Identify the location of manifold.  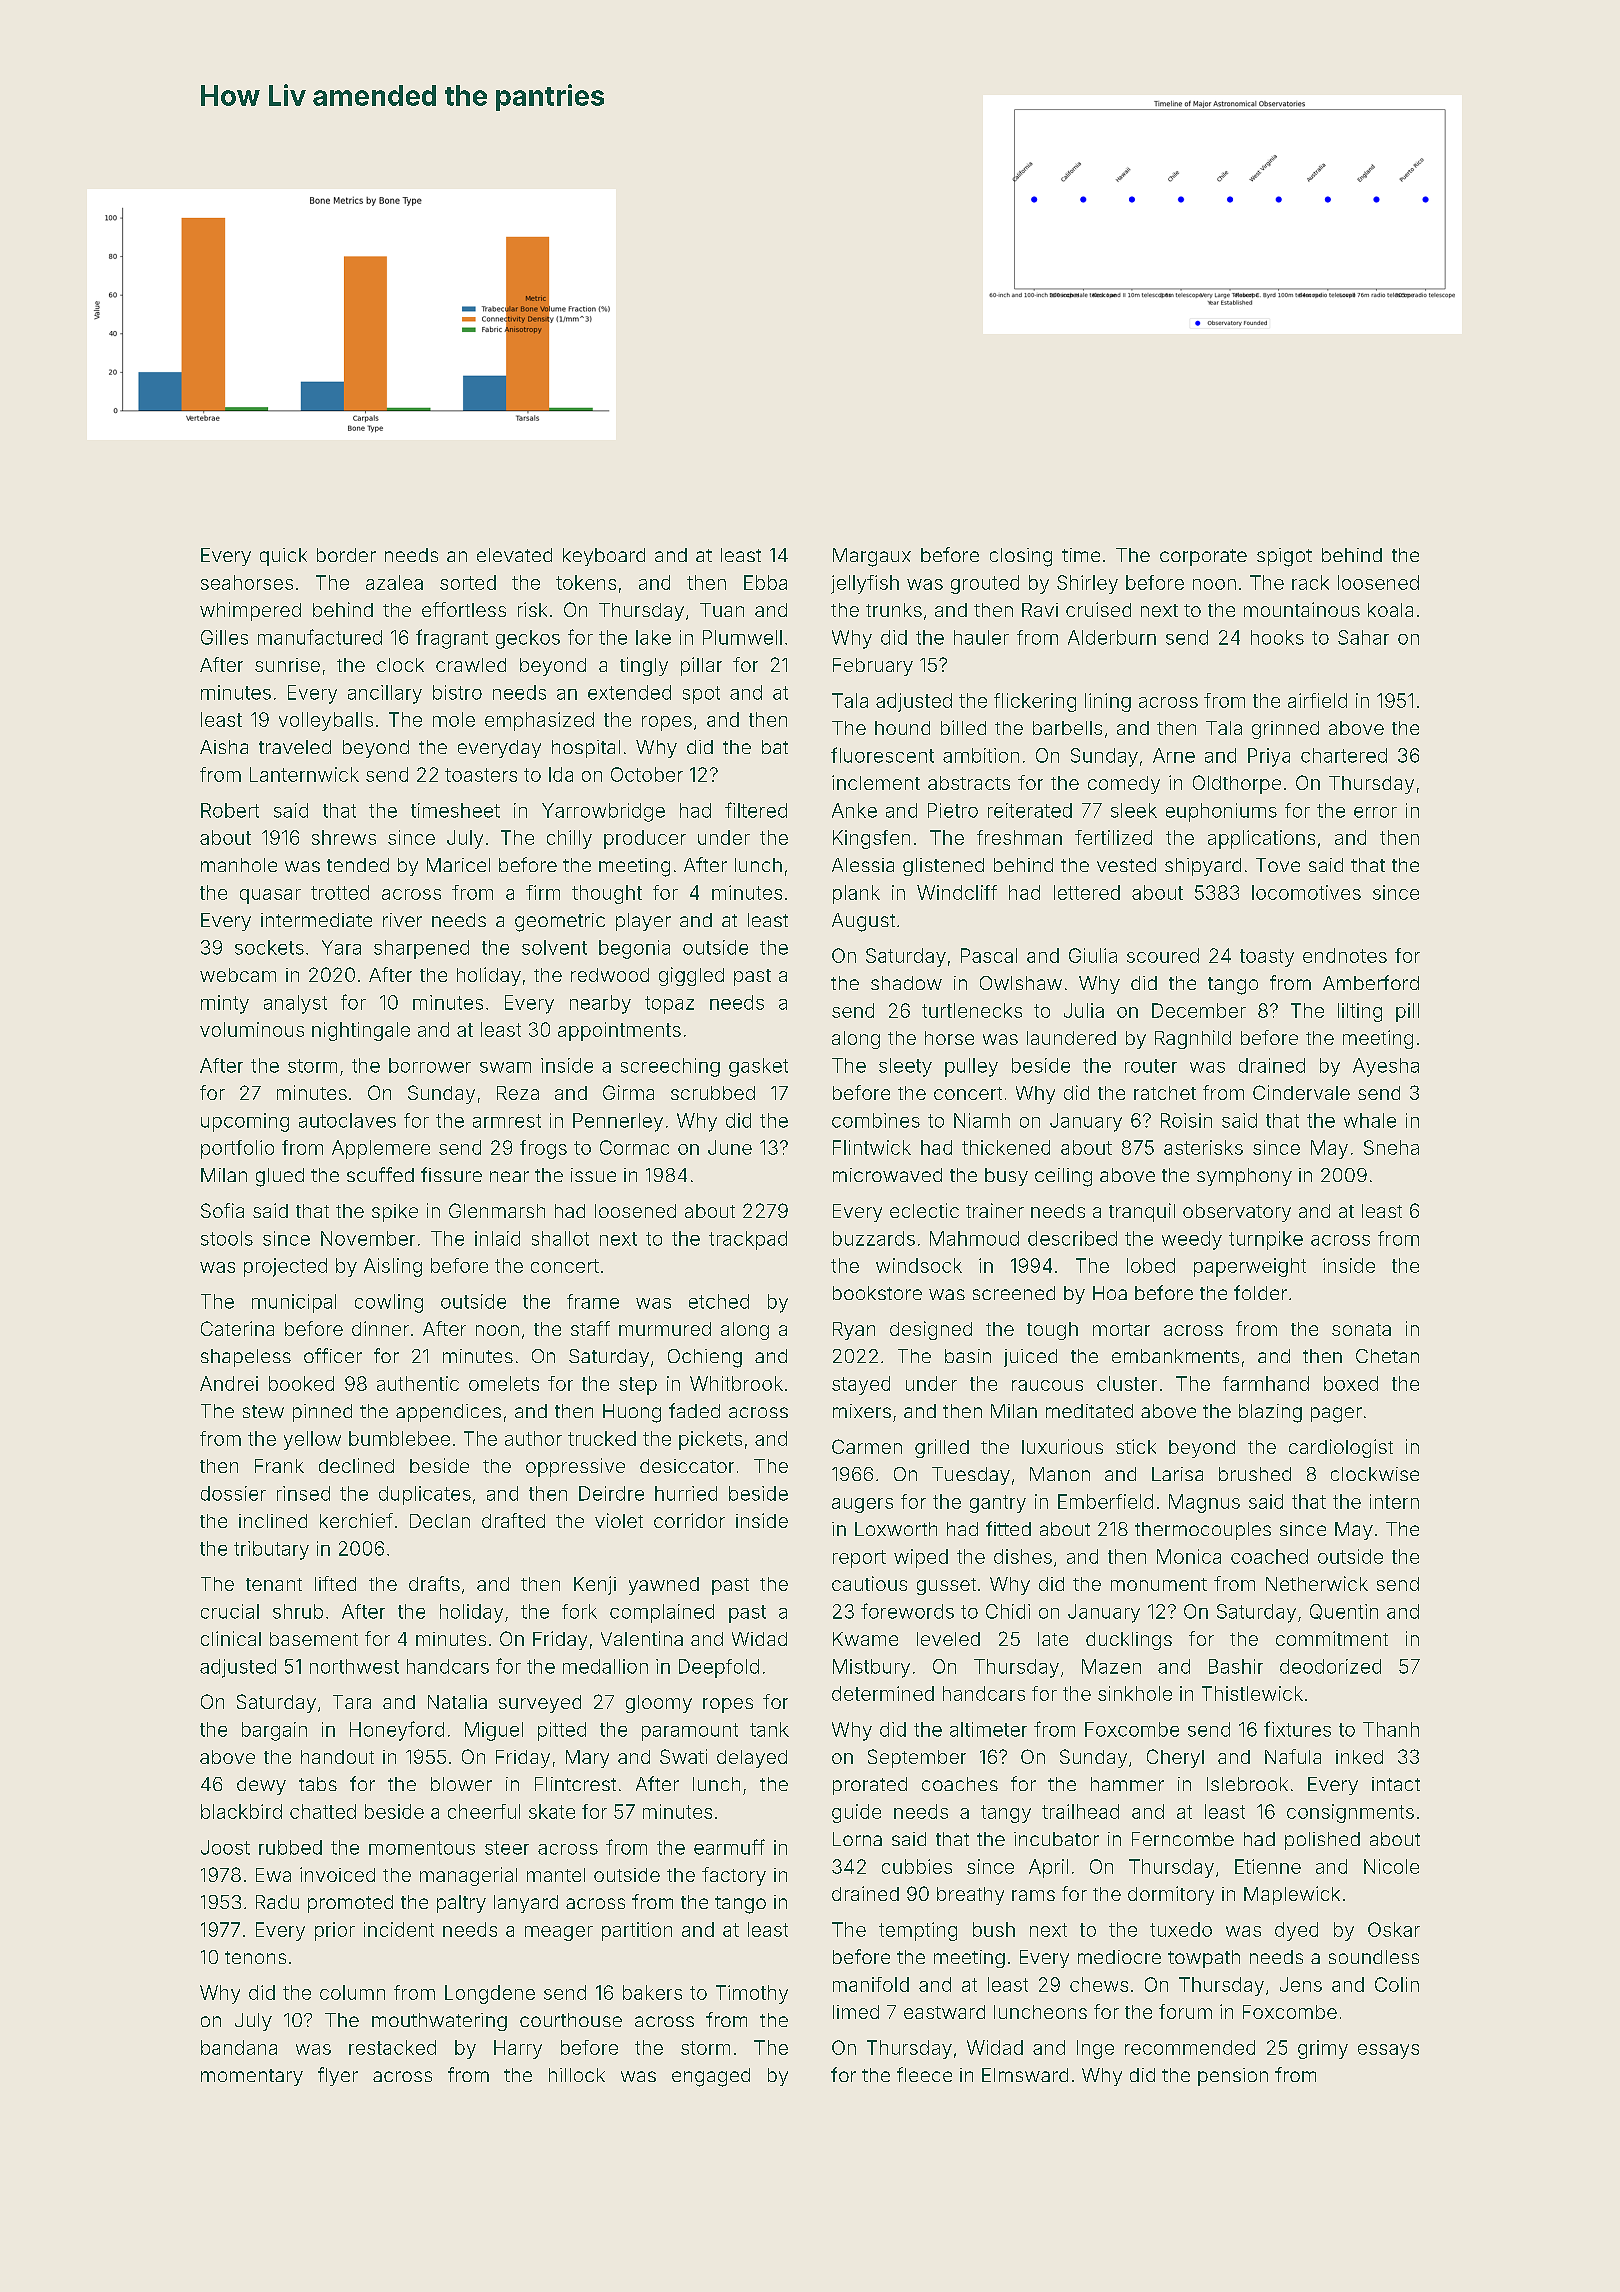
(871, 1984).
